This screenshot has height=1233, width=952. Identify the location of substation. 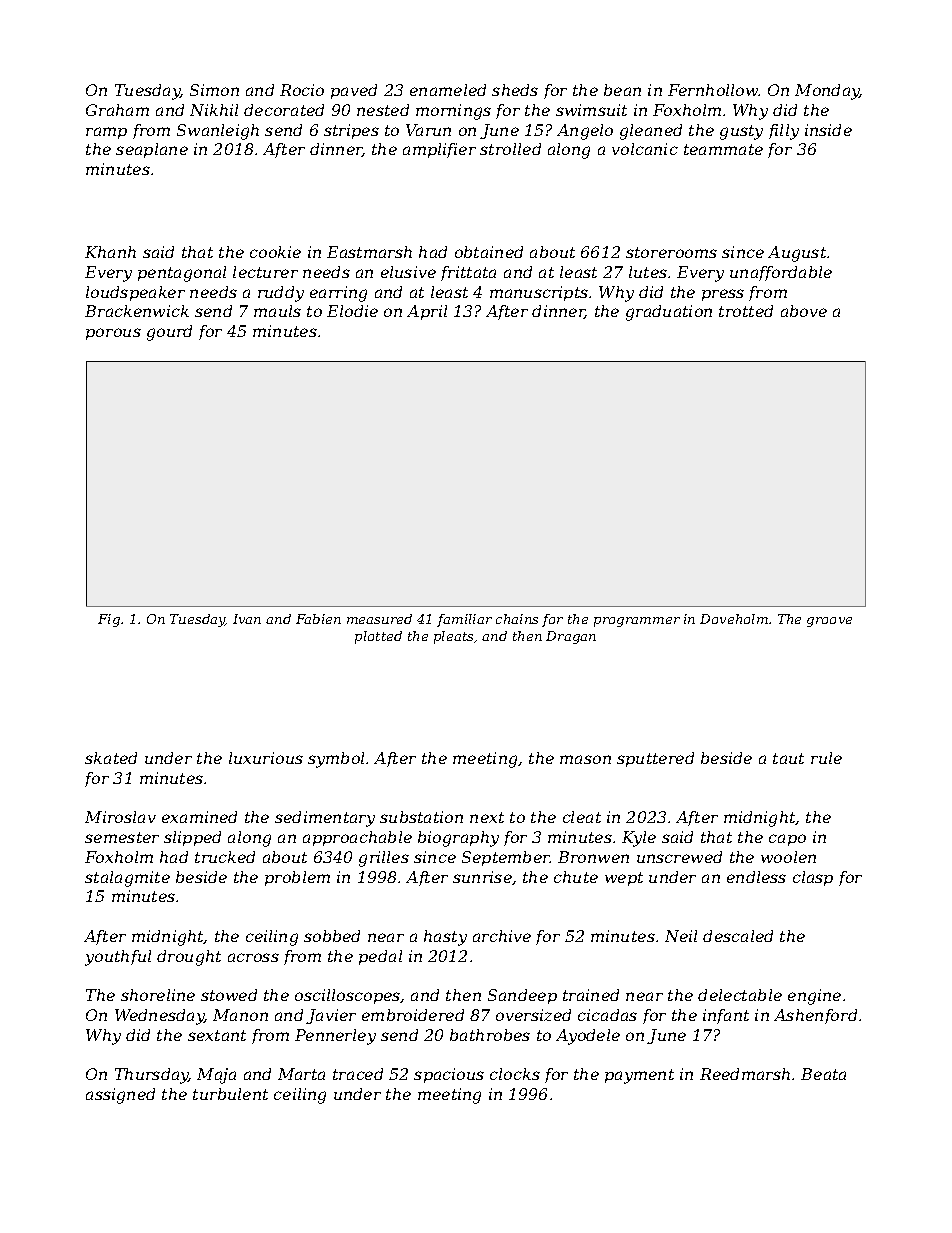
(421, 817).
